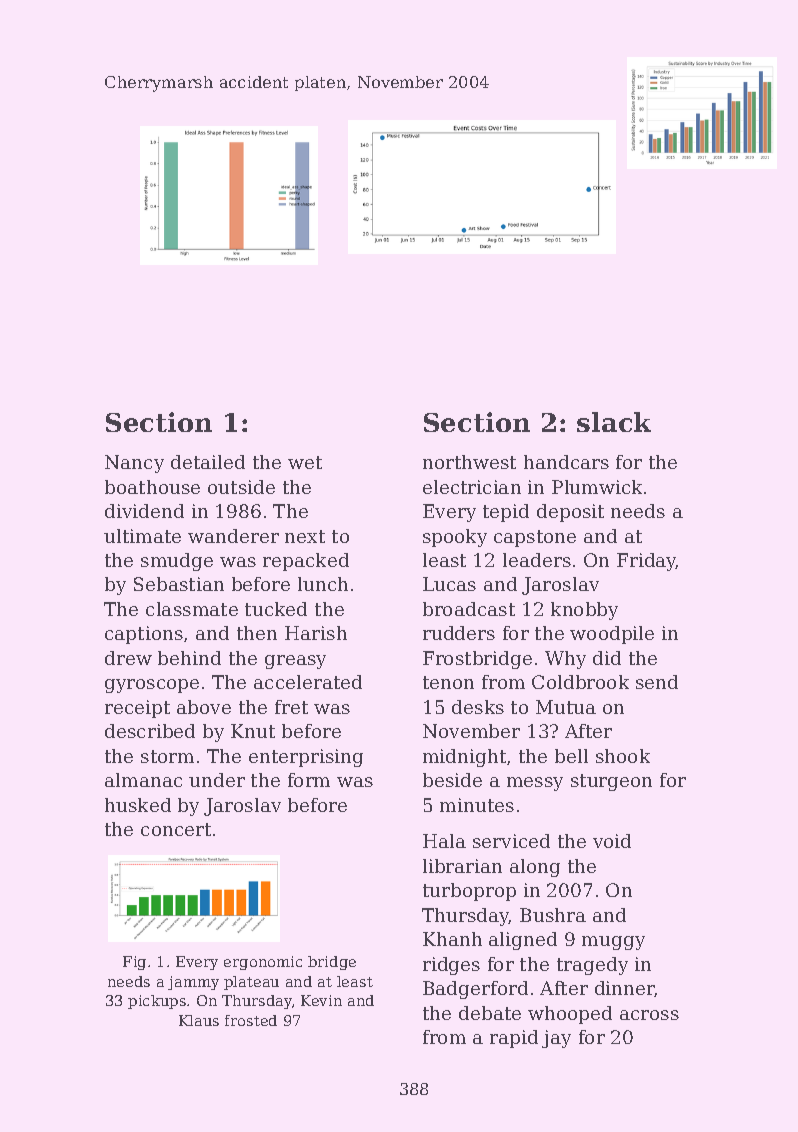  What do you see at coordinates (199, 1020) in the screenshot?
I see `Klaus` at bounding box center [199, 1020].
